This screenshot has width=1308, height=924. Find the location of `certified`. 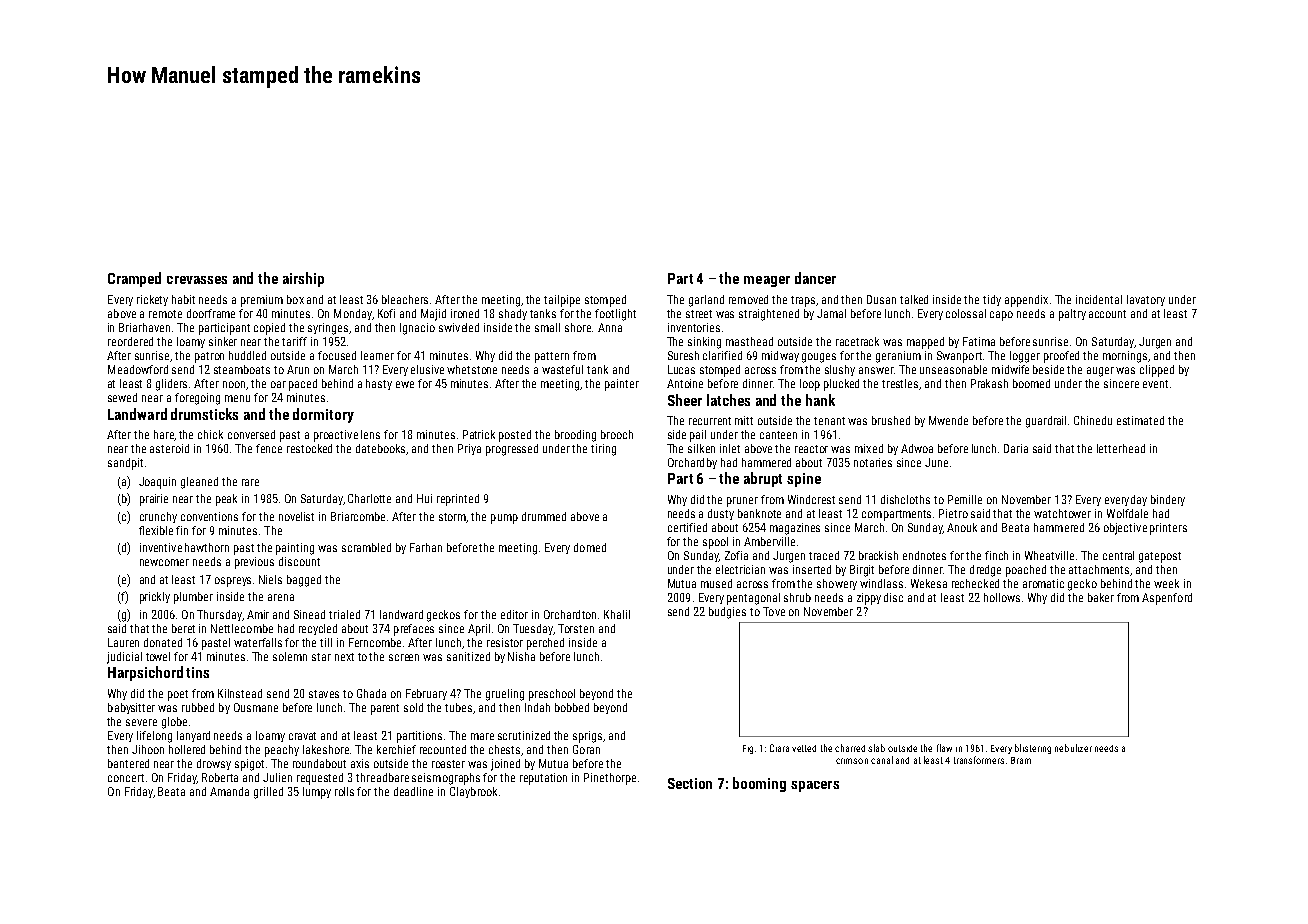

certified is located at coordinates (687, 527).
